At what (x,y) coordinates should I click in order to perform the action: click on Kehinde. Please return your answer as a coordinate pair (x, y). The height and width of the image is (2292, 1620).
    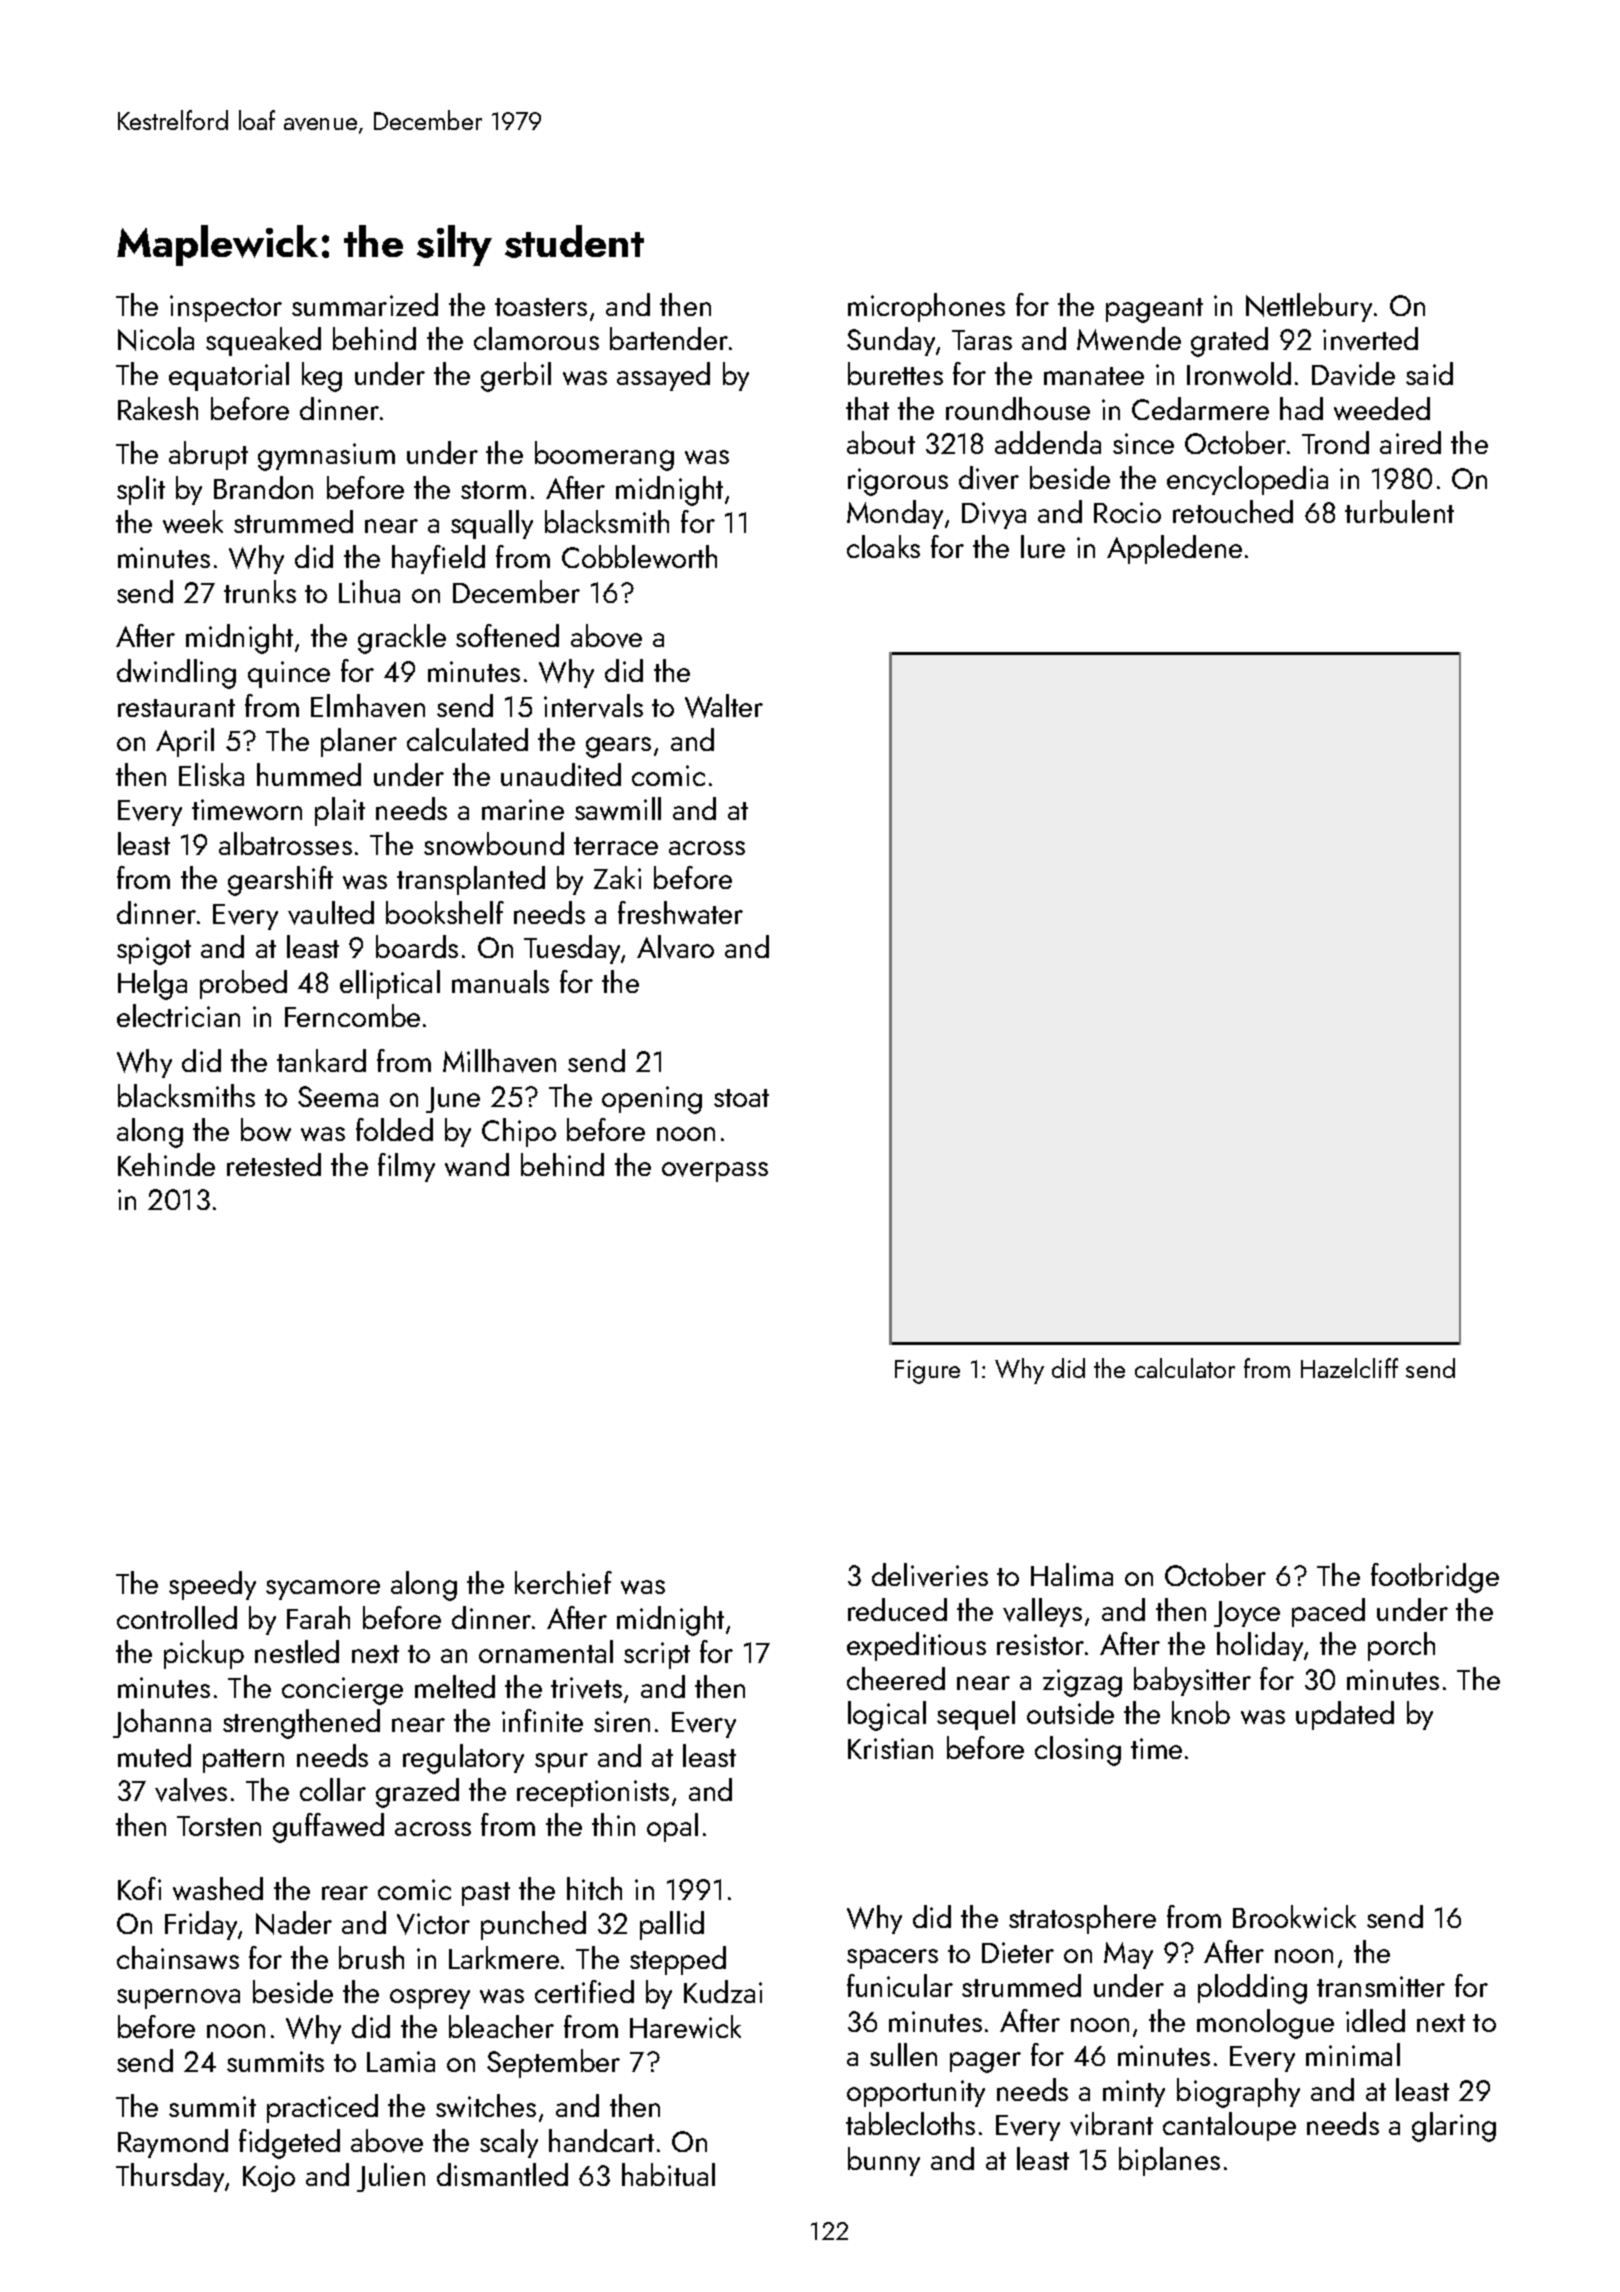
    Looking at the image, I should click on (166, 1164).
